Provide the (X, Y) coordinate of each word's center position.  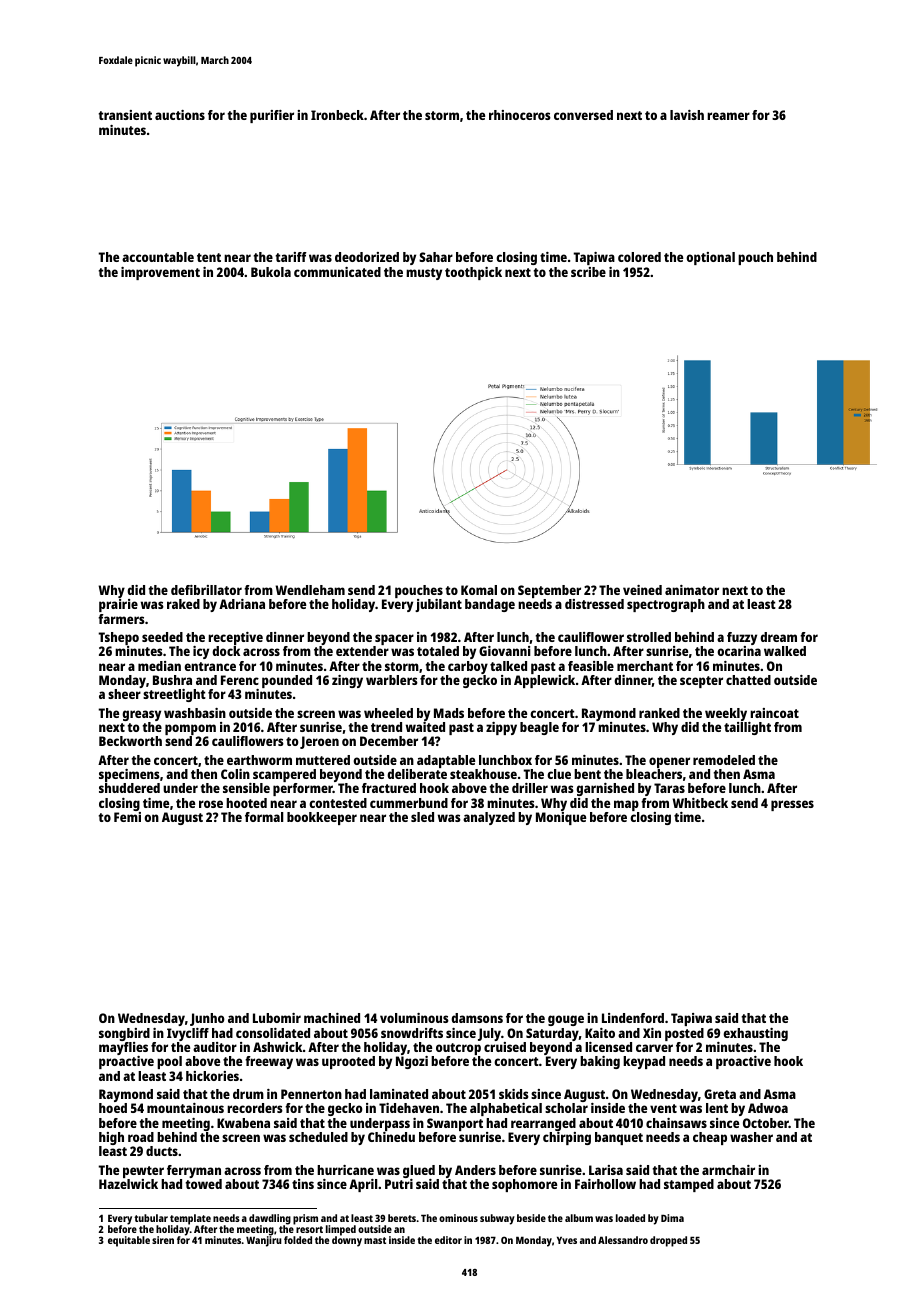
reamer (728, 116)
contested (338, 803)
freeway (269, 1062)
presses (792, 805)
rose (211, 804)
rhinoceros (520, 115)
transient (125, 115)
